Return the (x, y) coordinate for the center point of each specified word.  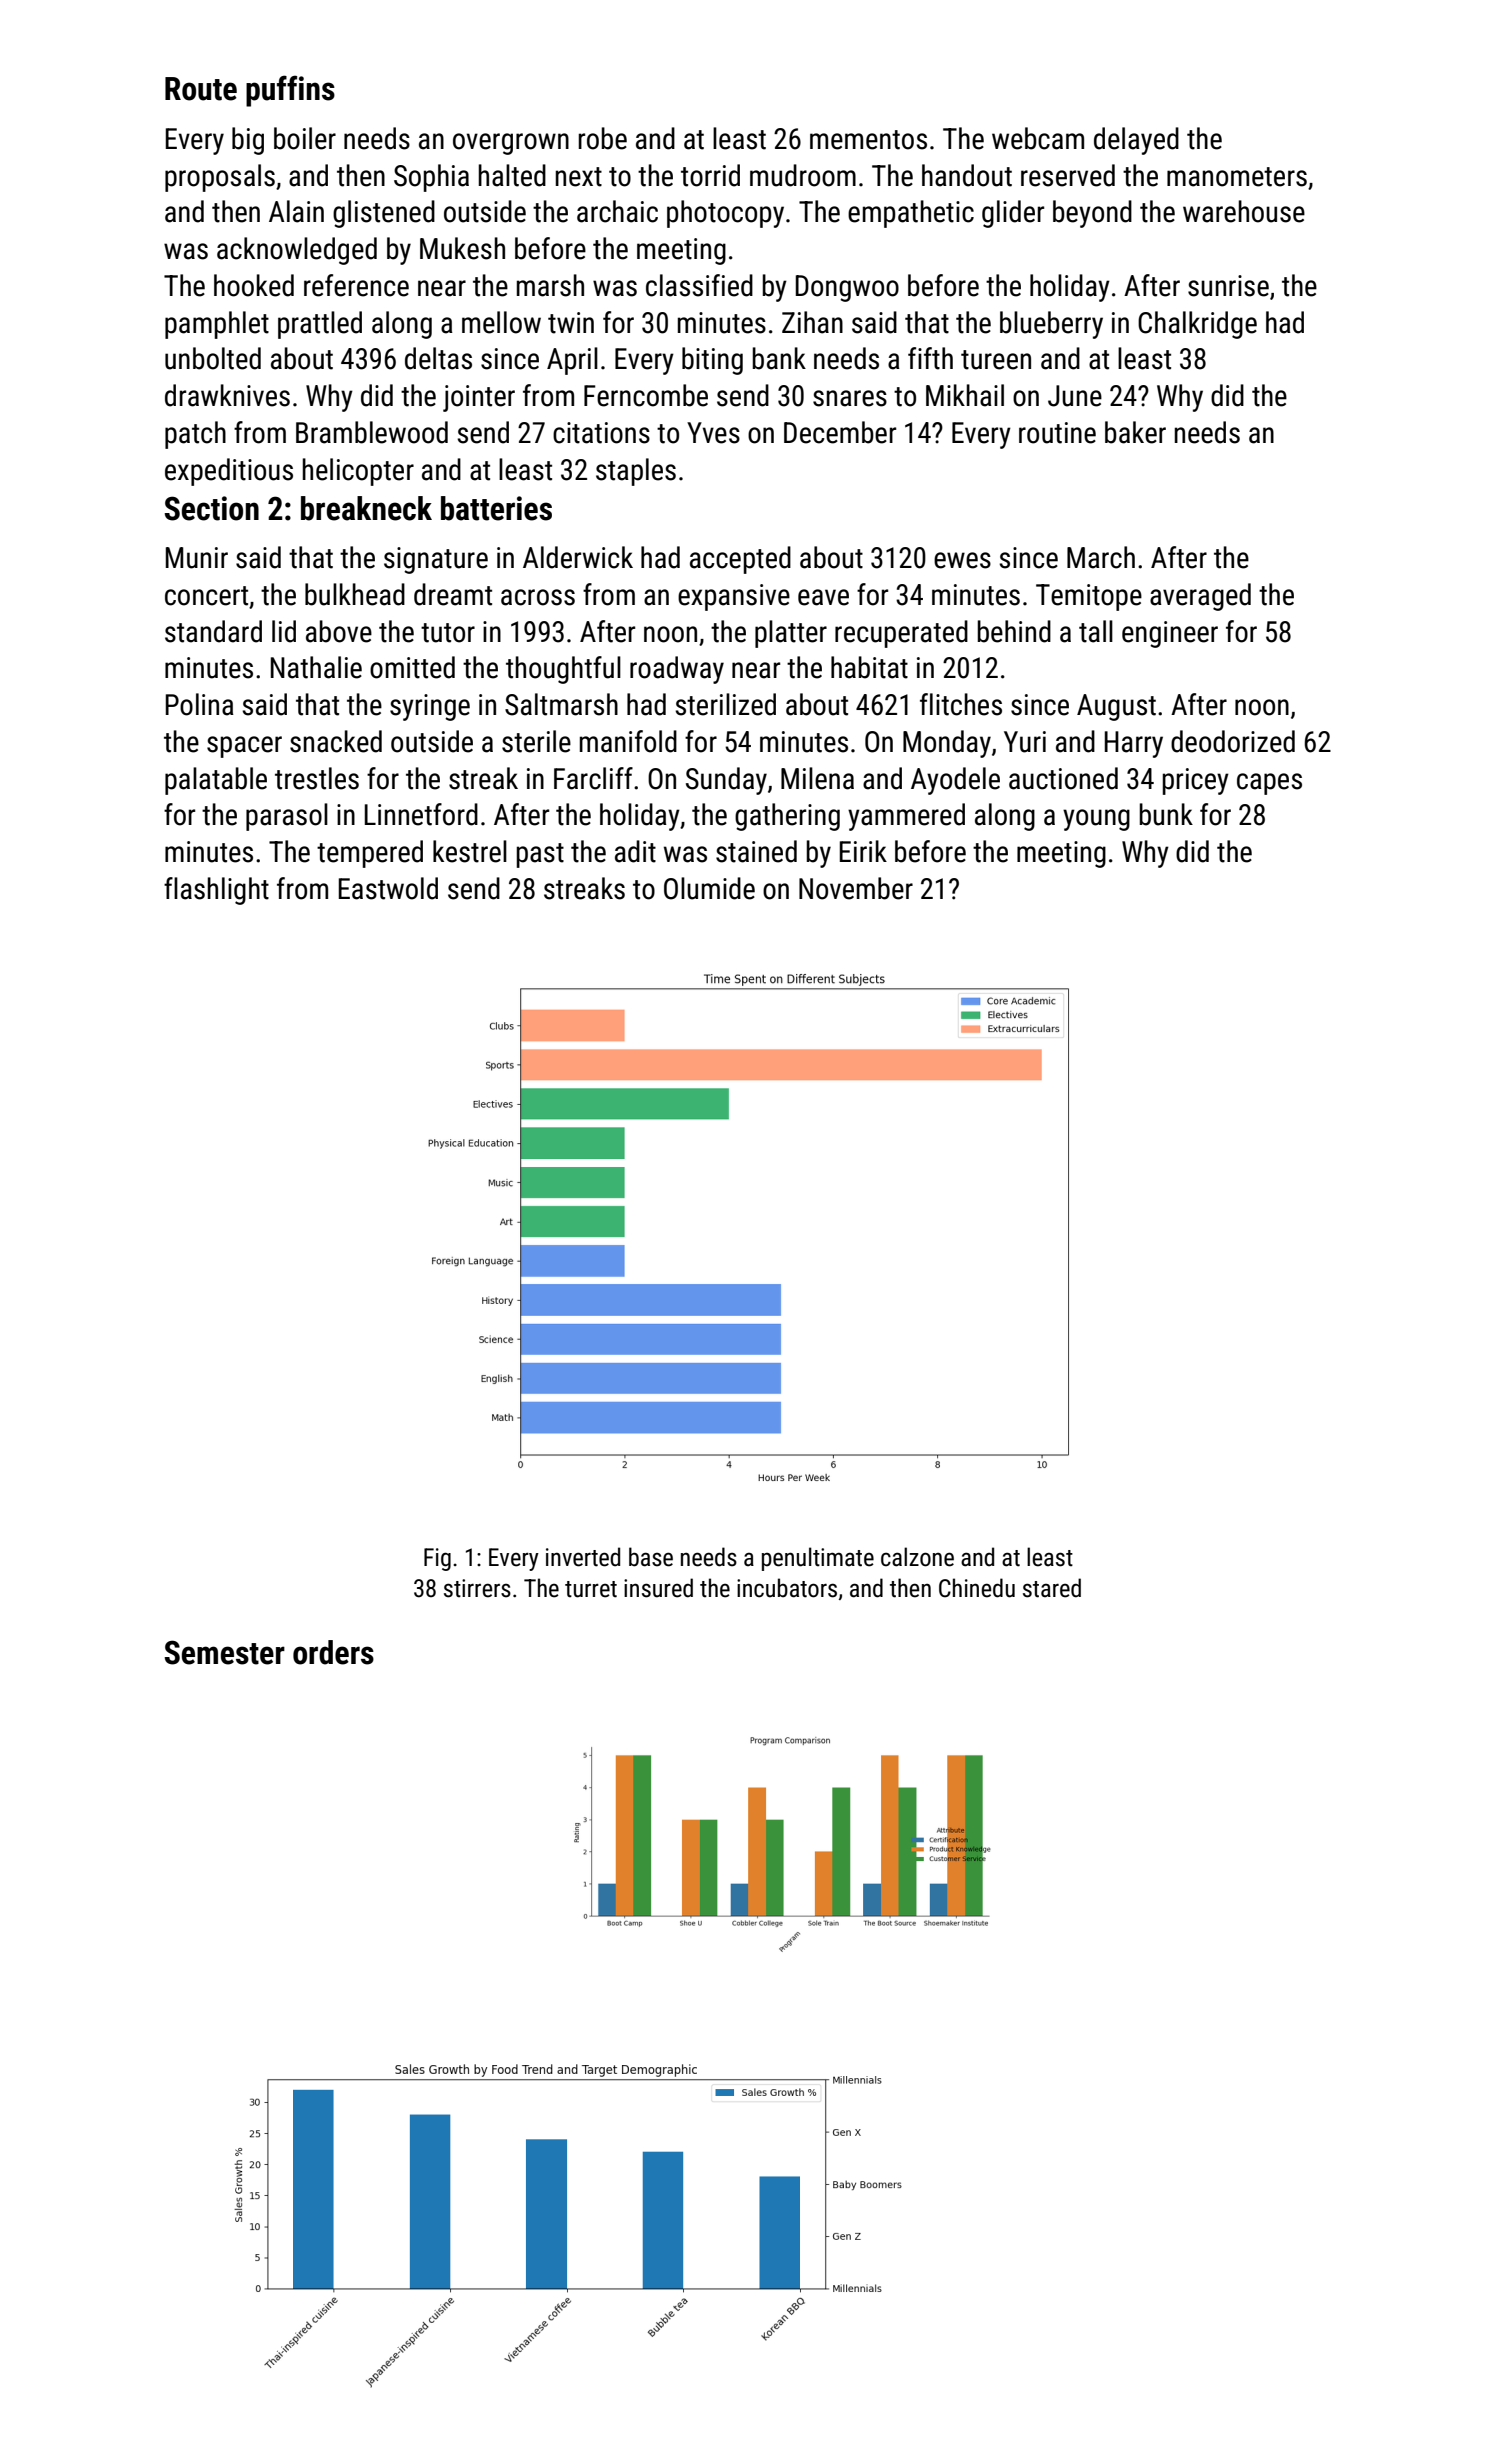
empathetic (911, 214)
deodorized (1233, 741)
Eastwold (388, 888)
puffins (290, 91)
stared (1052, 1588)
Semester (225, 1652)
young (1096, 820)
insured (658, 1588)
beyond (1092, 214)
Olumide (709, 888)
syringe (430, 707)
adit (635, 851)
